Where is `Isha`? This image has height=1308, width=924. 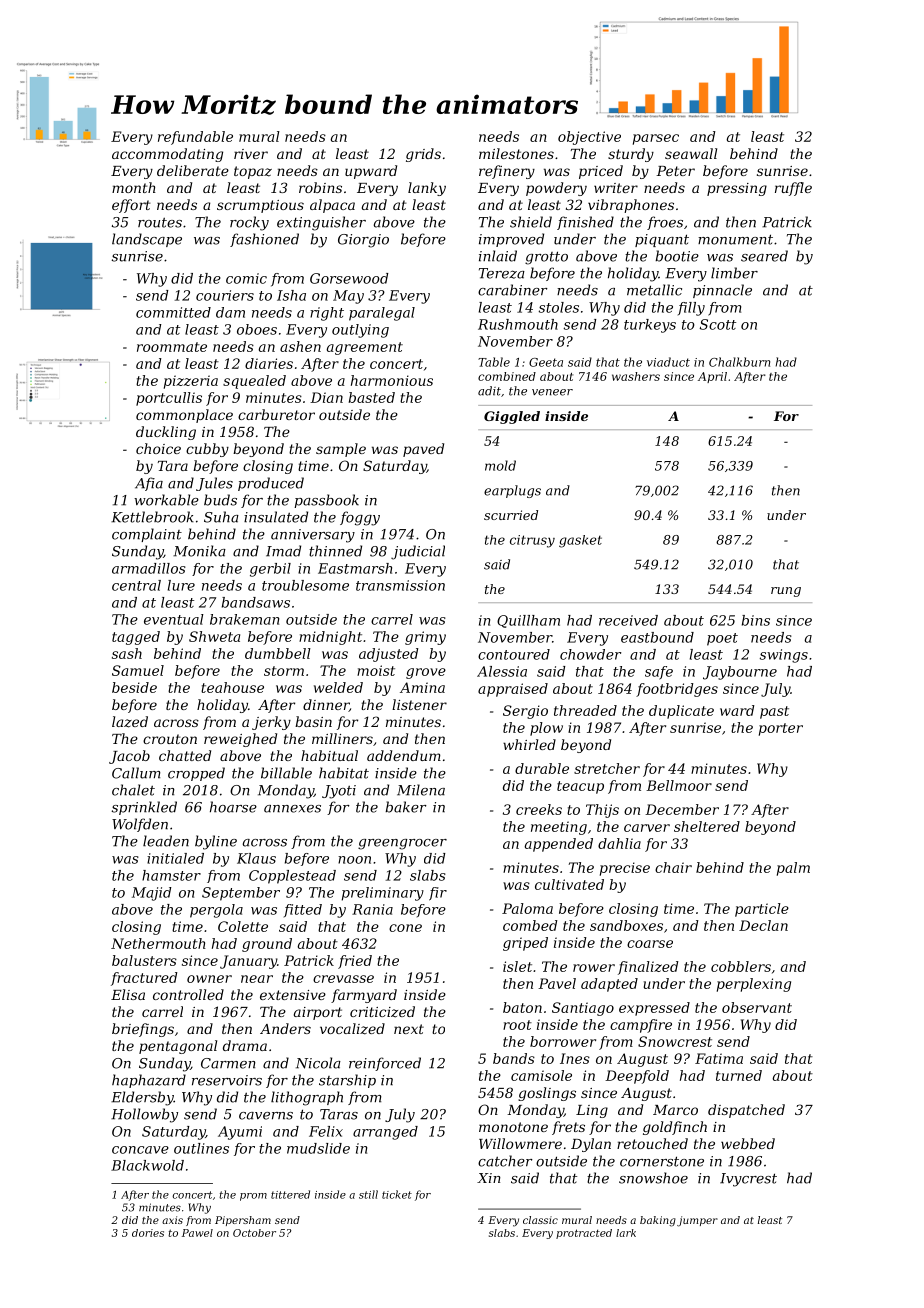
Isha is located at coordinates (291, 295).
